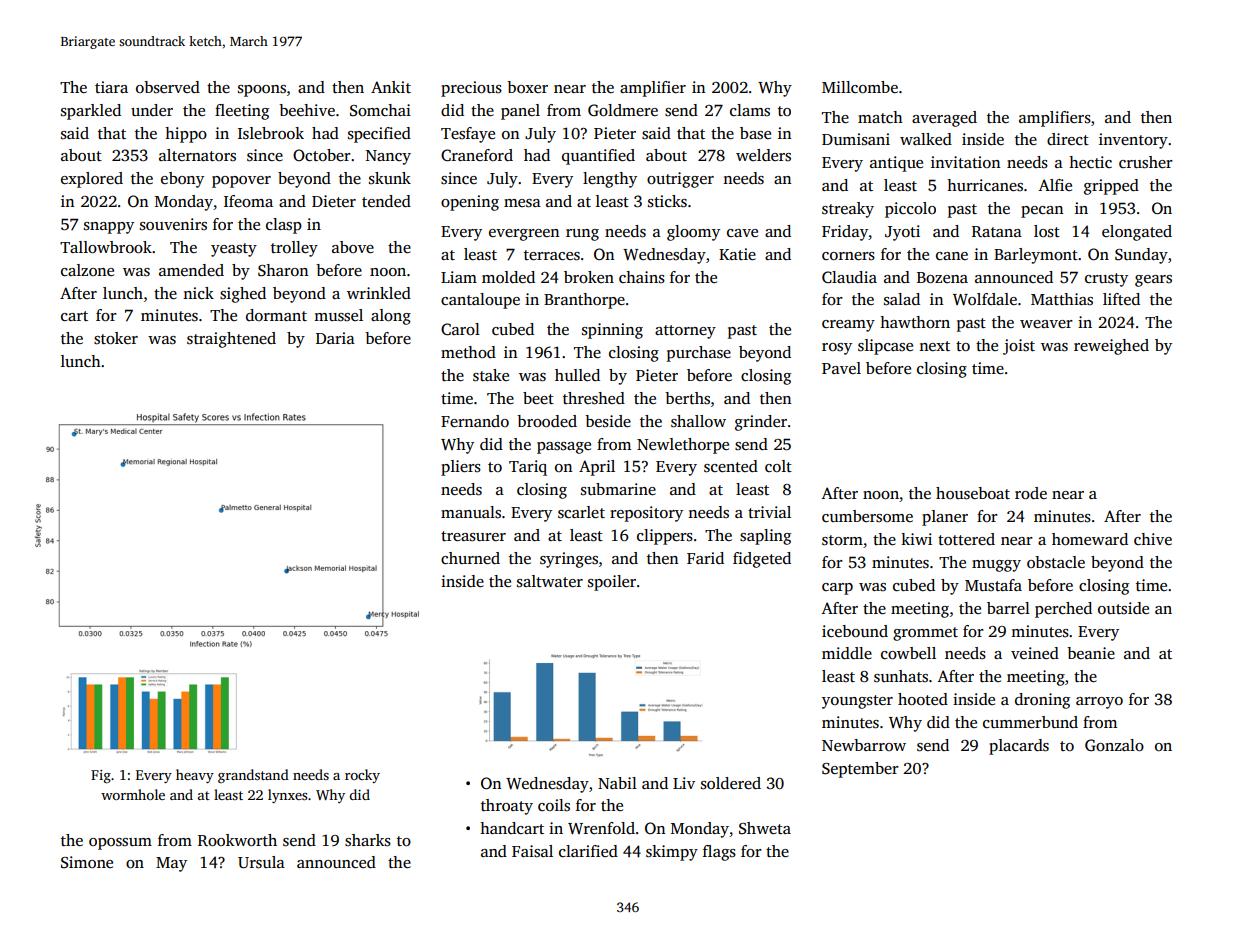 The width and height of the screenshot is (1233, 952). What do you see at coordinates (253, 776) in the screenshot?
I see `grandstand` at bounding box center [253, 776].
